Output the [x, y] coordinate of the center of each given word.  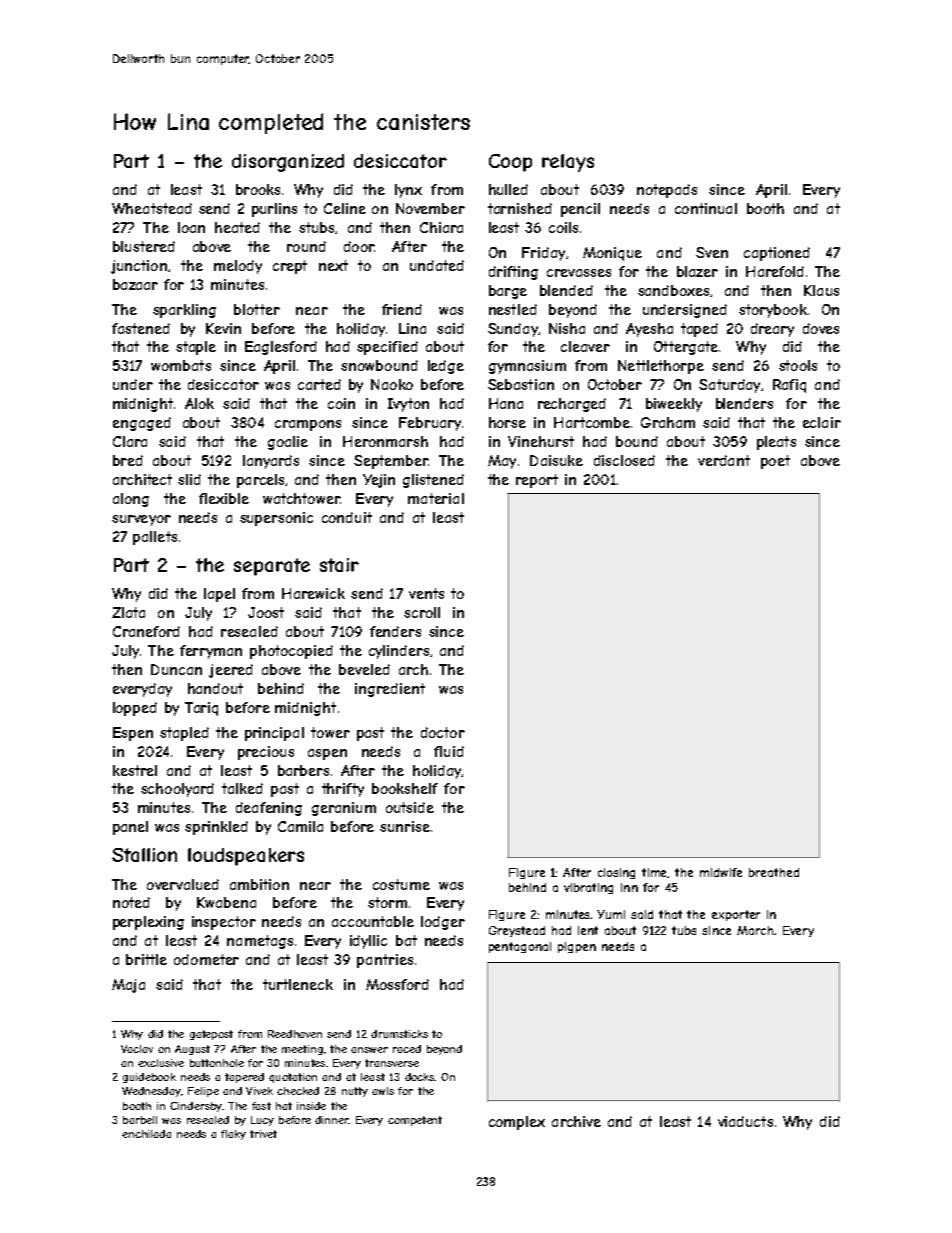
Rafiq [789, 386]
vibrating [588, 888]
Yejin [379, 481]
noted [131, 902]
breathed [774, 872]
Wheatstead [152, 208]
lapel [219, 595]
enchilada [146, 1134]
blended [566, 290]
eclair [822, 422]
